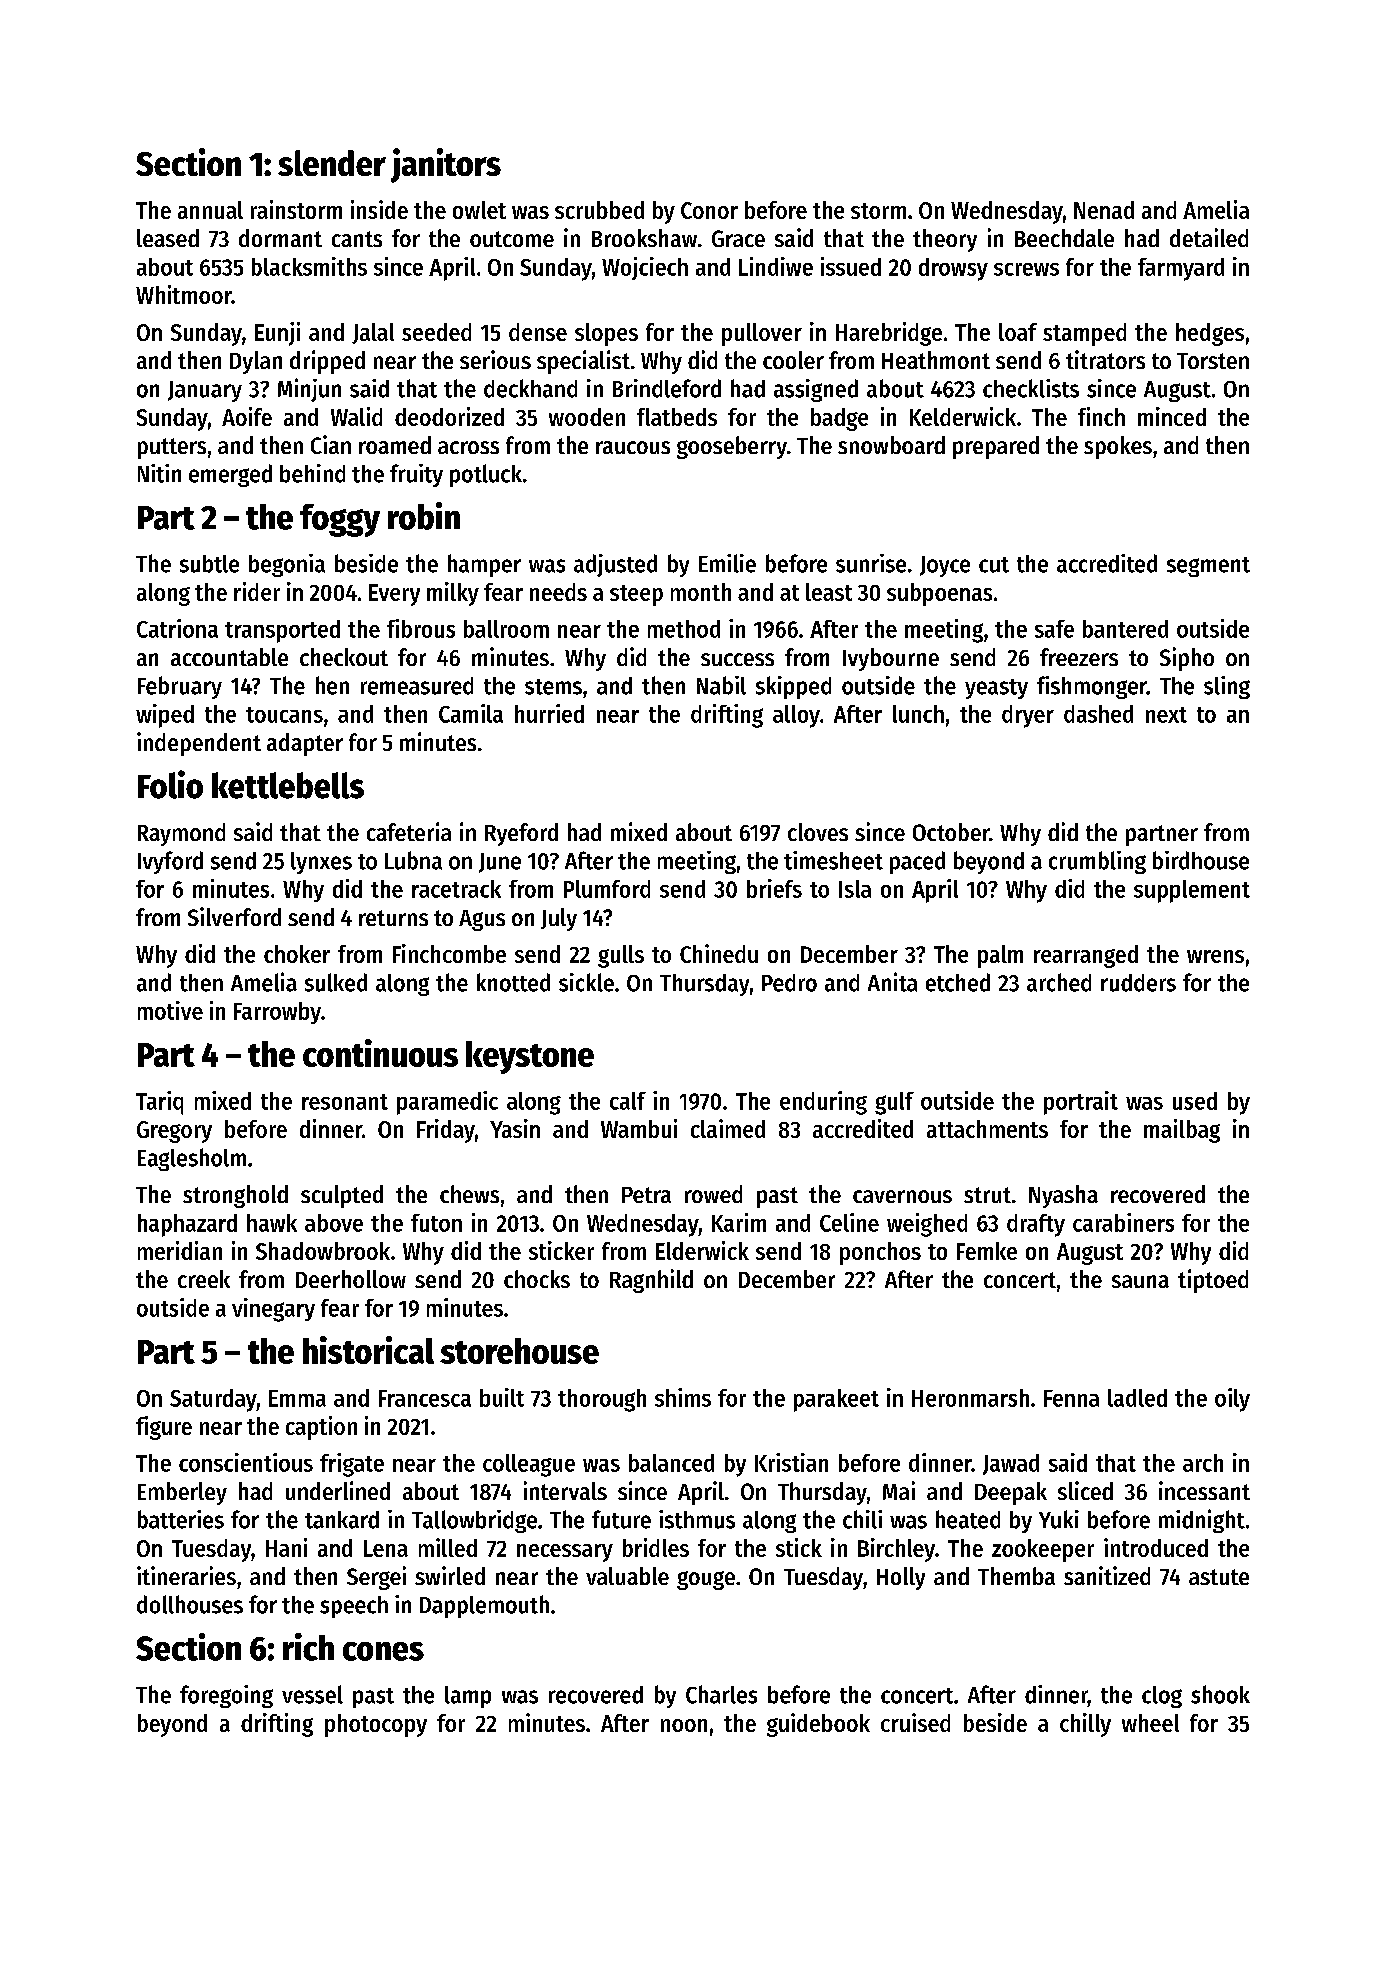 Image resolution: width=1386 pixels, height=1969 pixels. I want to click on Nenad, so click(1104, 210).
